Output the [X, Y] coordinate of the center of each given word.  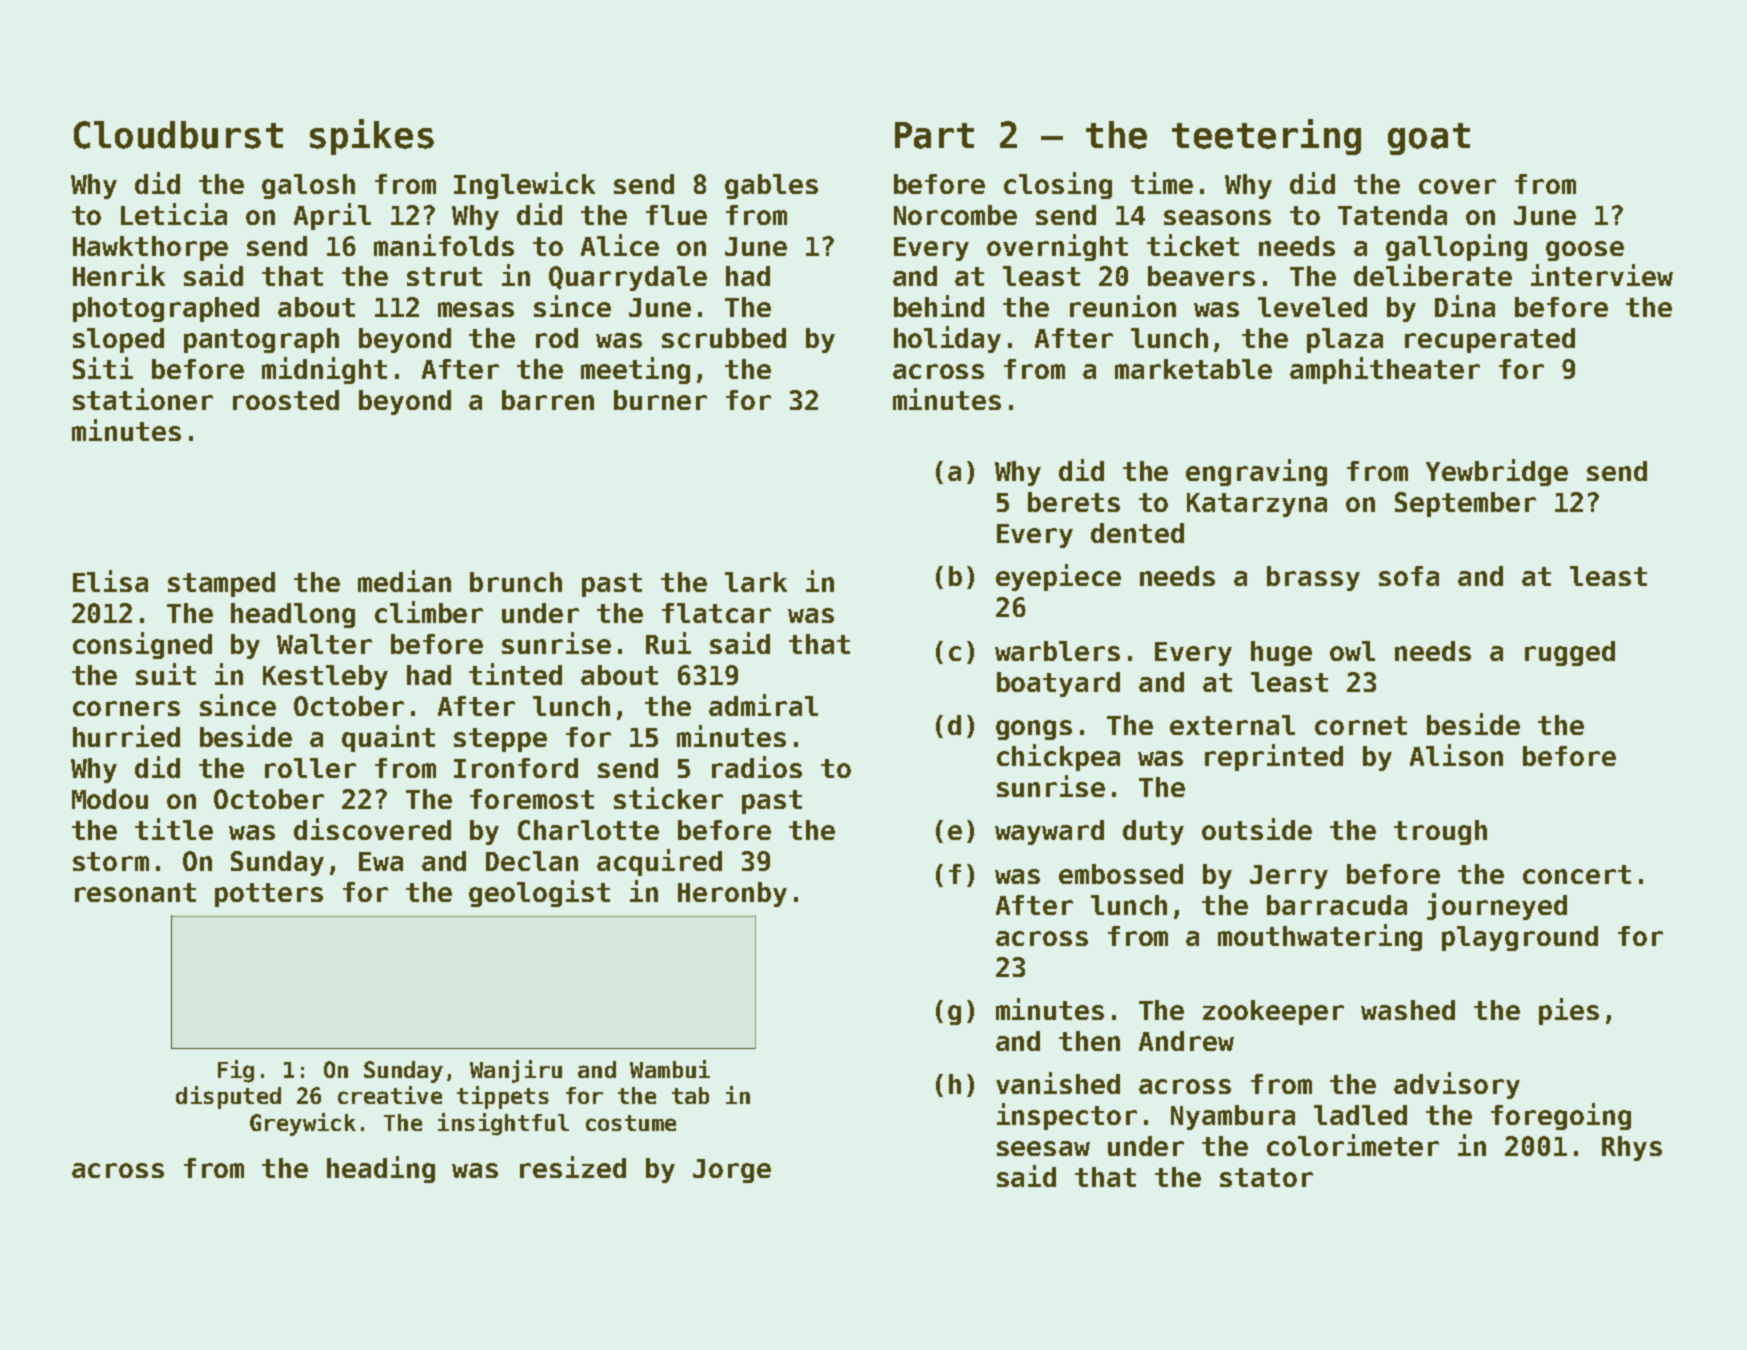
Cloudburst [178, 135]
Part [934, 135]
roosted [286, 400]
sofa [1409, 576]
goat [1429, 139]
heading [381, 1169]
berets [1074, 502]
